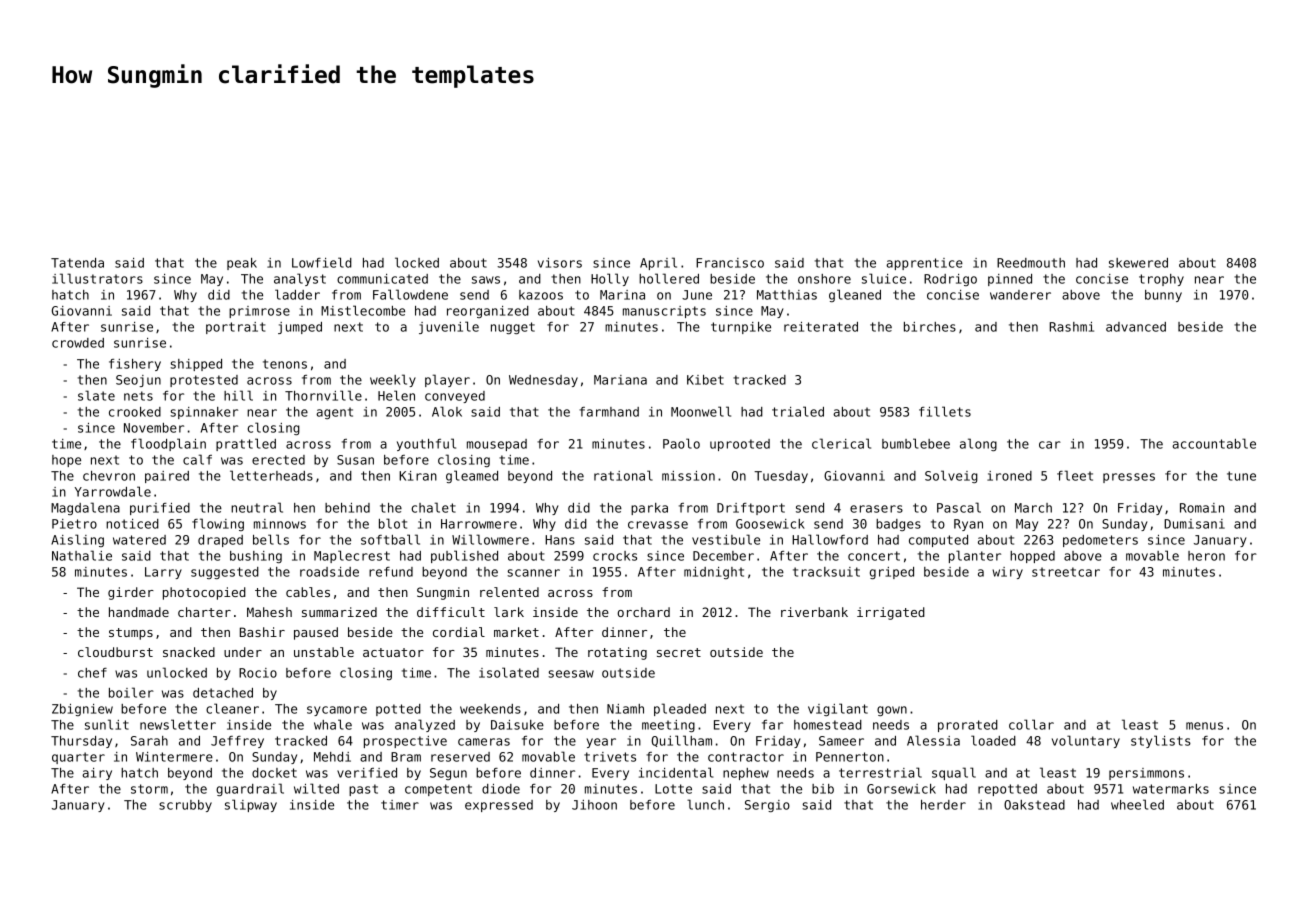 The height and width of the screenshot is (924, 1308). I want to click on menus, so click(1204, 726).
